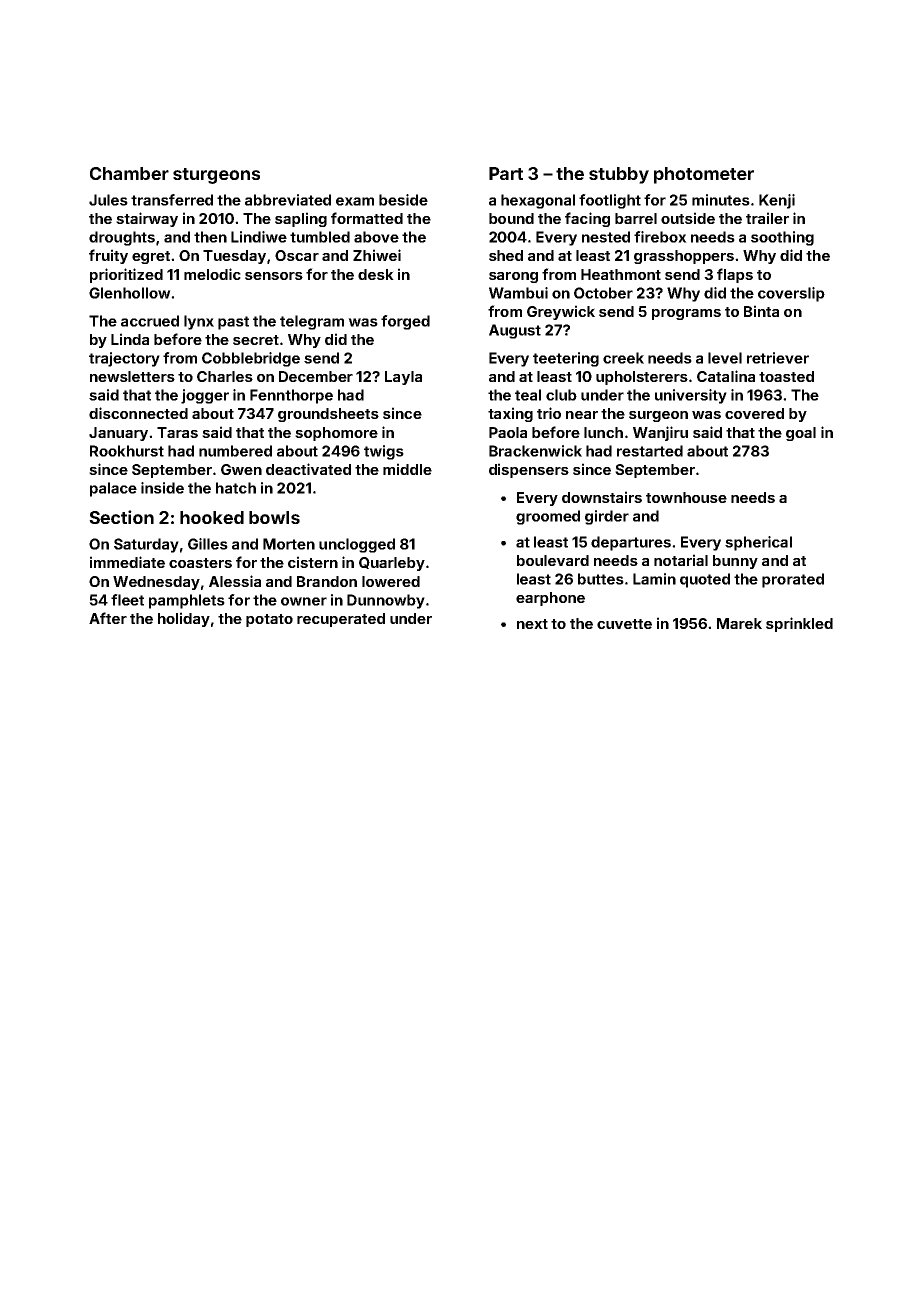  I want to click on goal, so click(801, 434).
